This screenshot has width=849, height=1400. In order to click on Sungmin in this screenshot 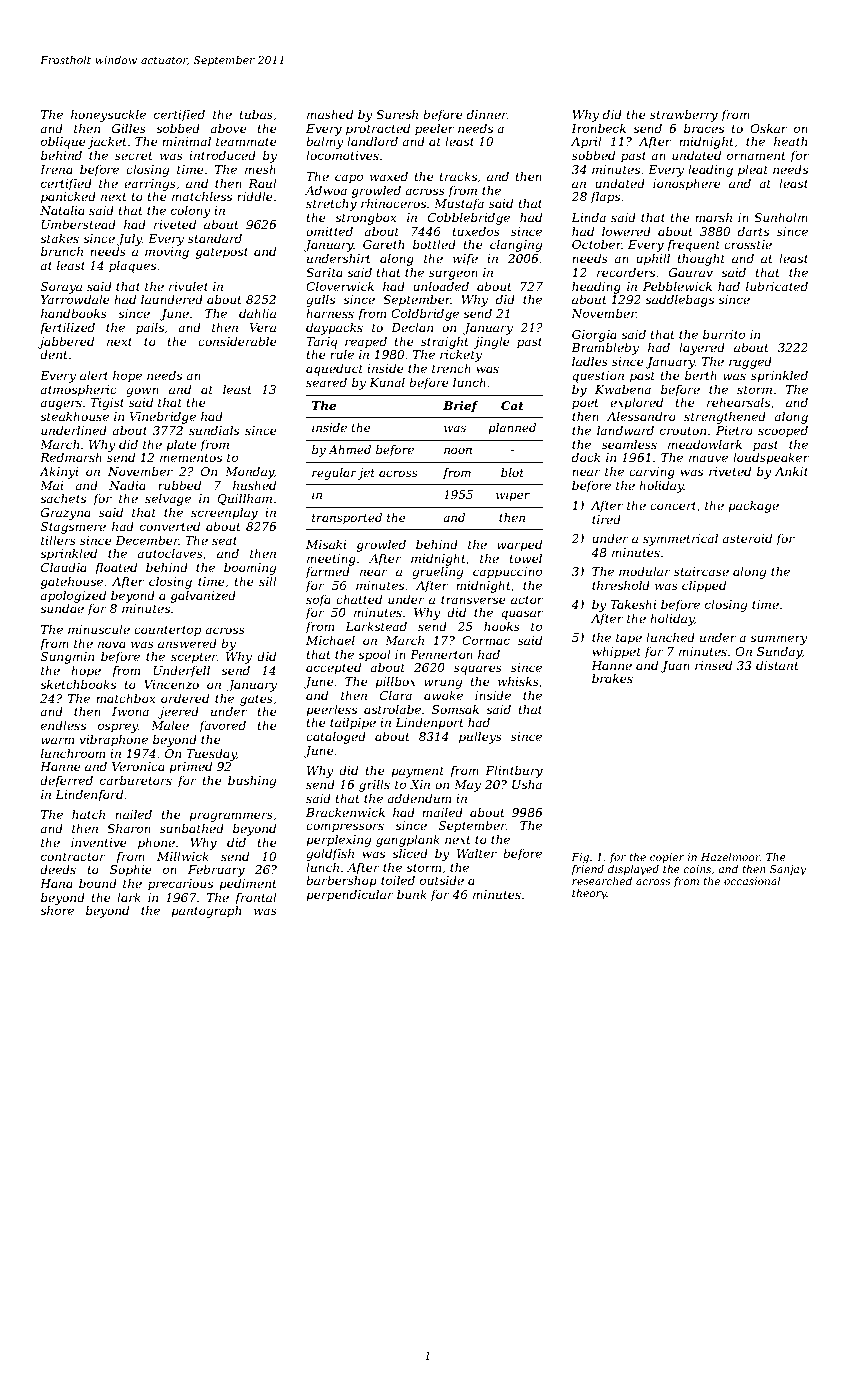, I will do `click(67, 658)`.
